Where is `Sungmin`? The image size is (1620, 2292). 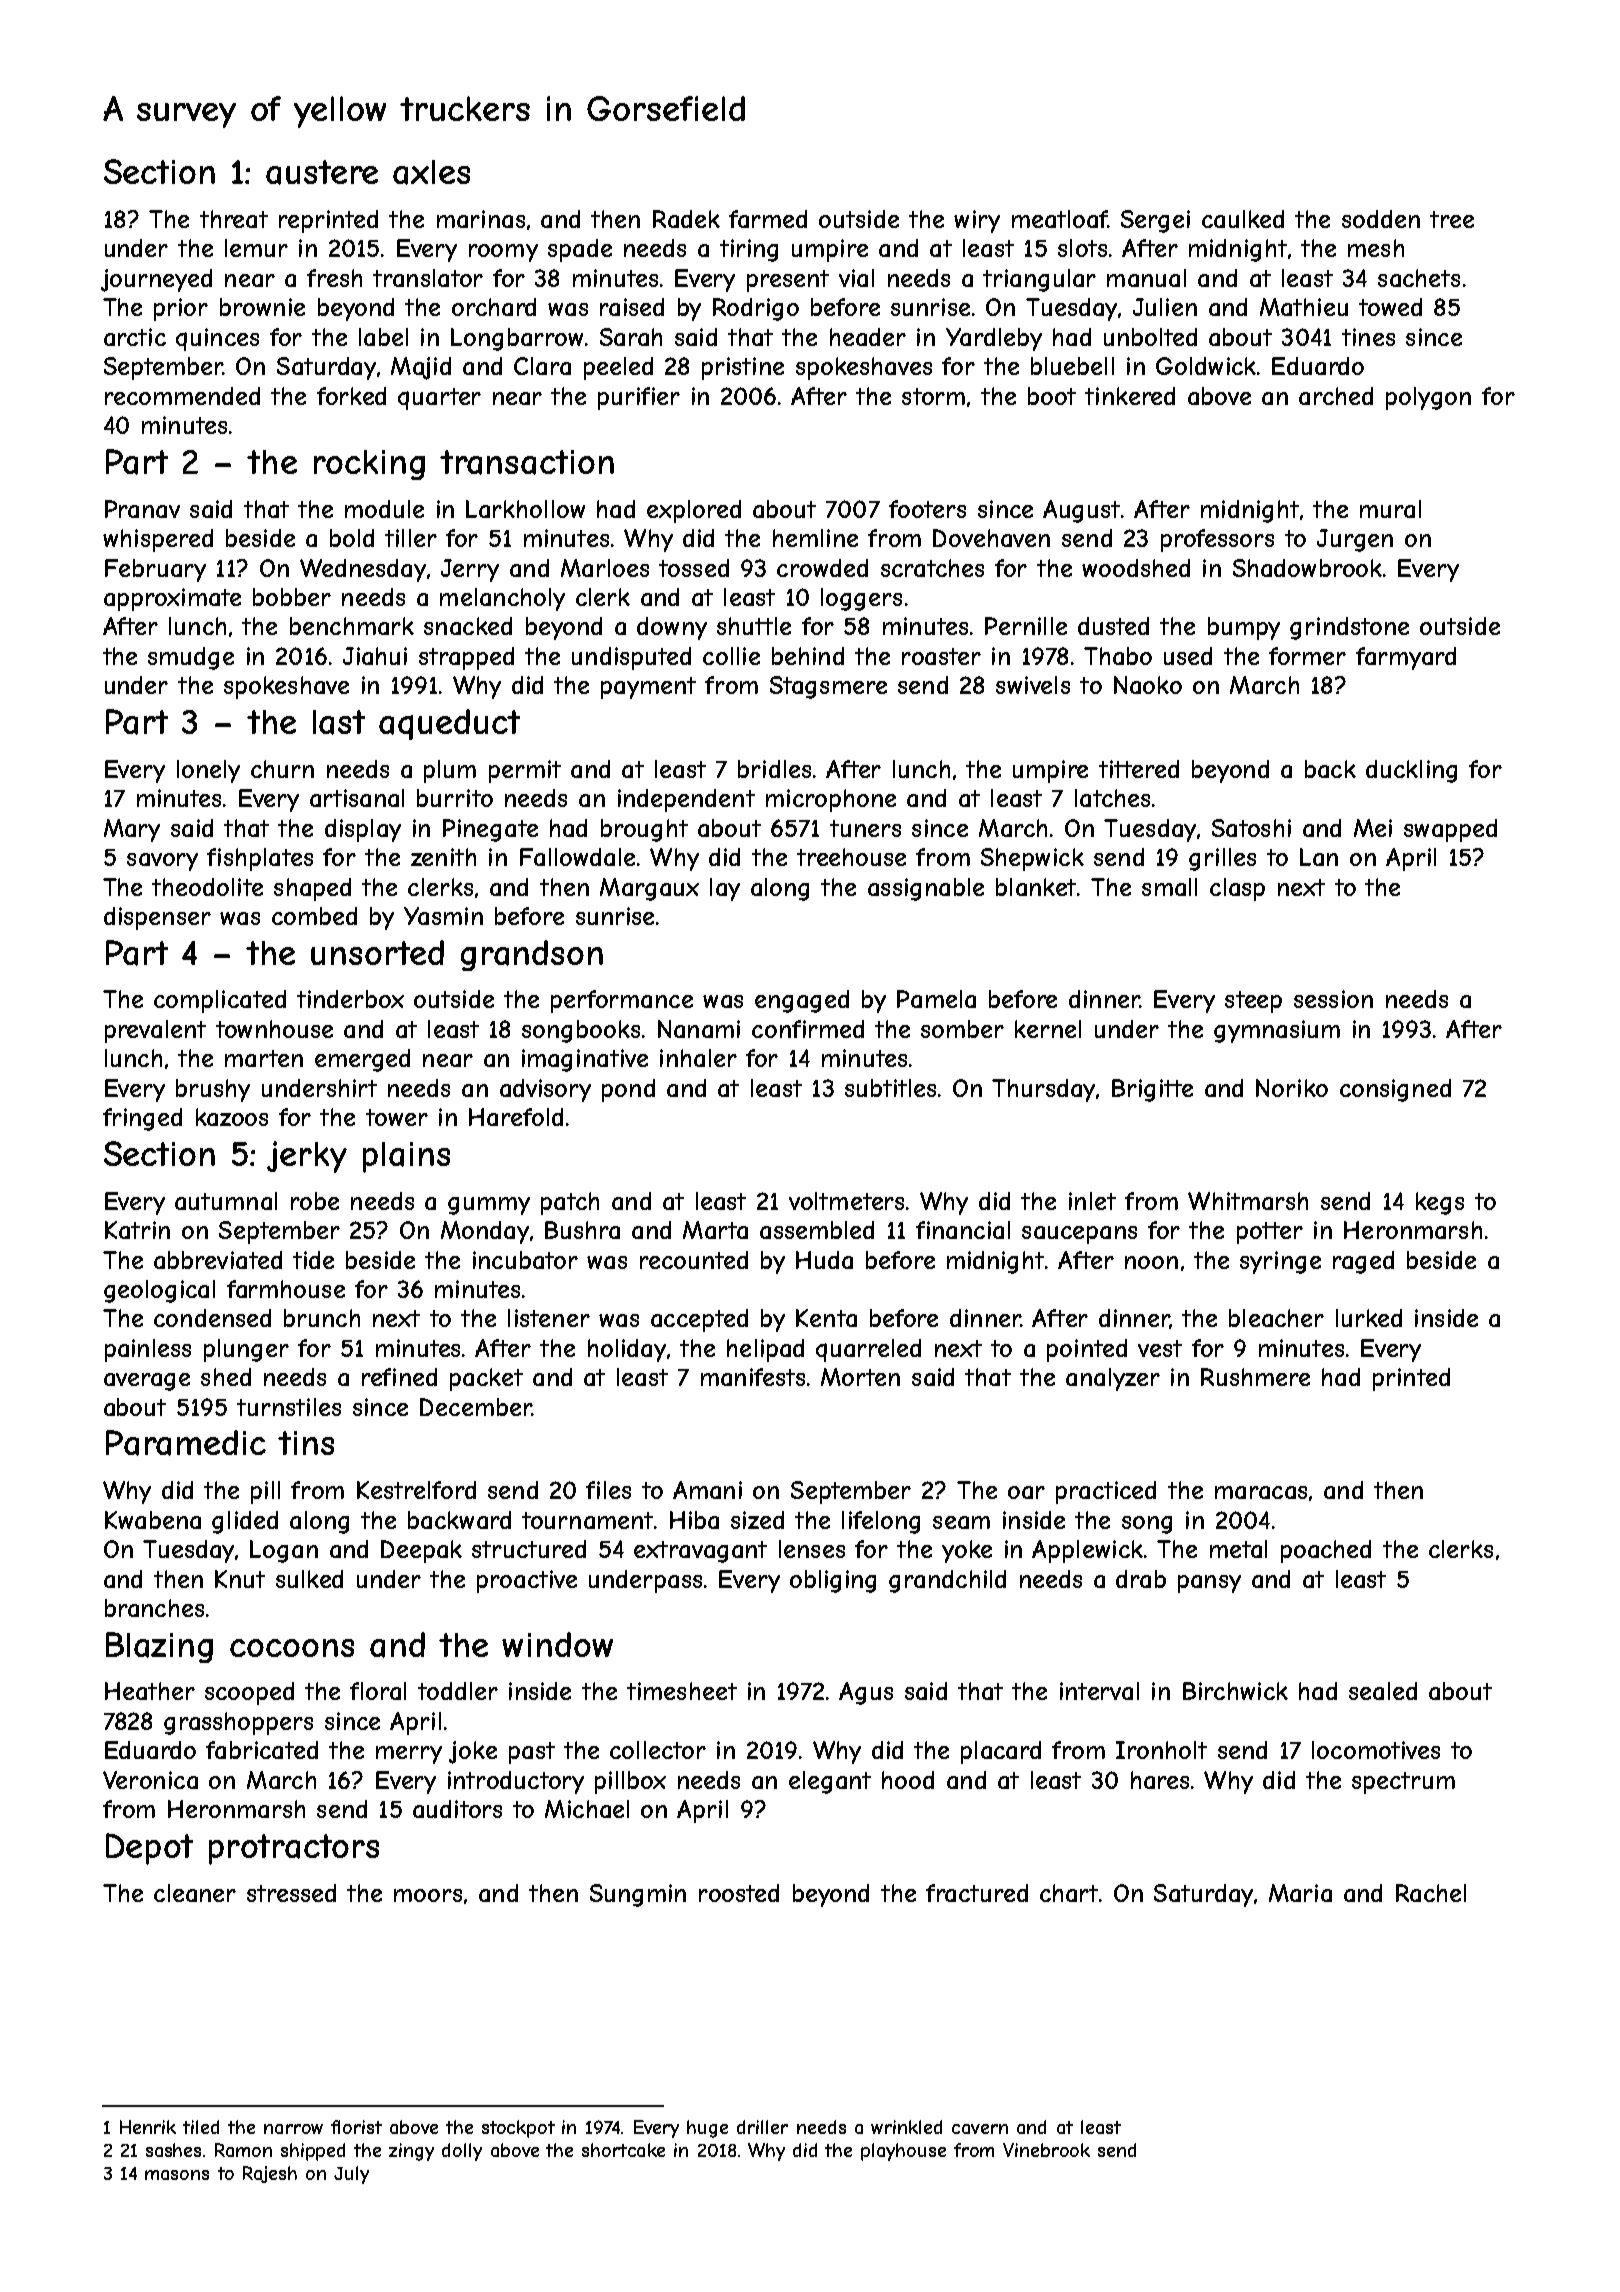 Sungmin is located at coordinates (638, 1895).
